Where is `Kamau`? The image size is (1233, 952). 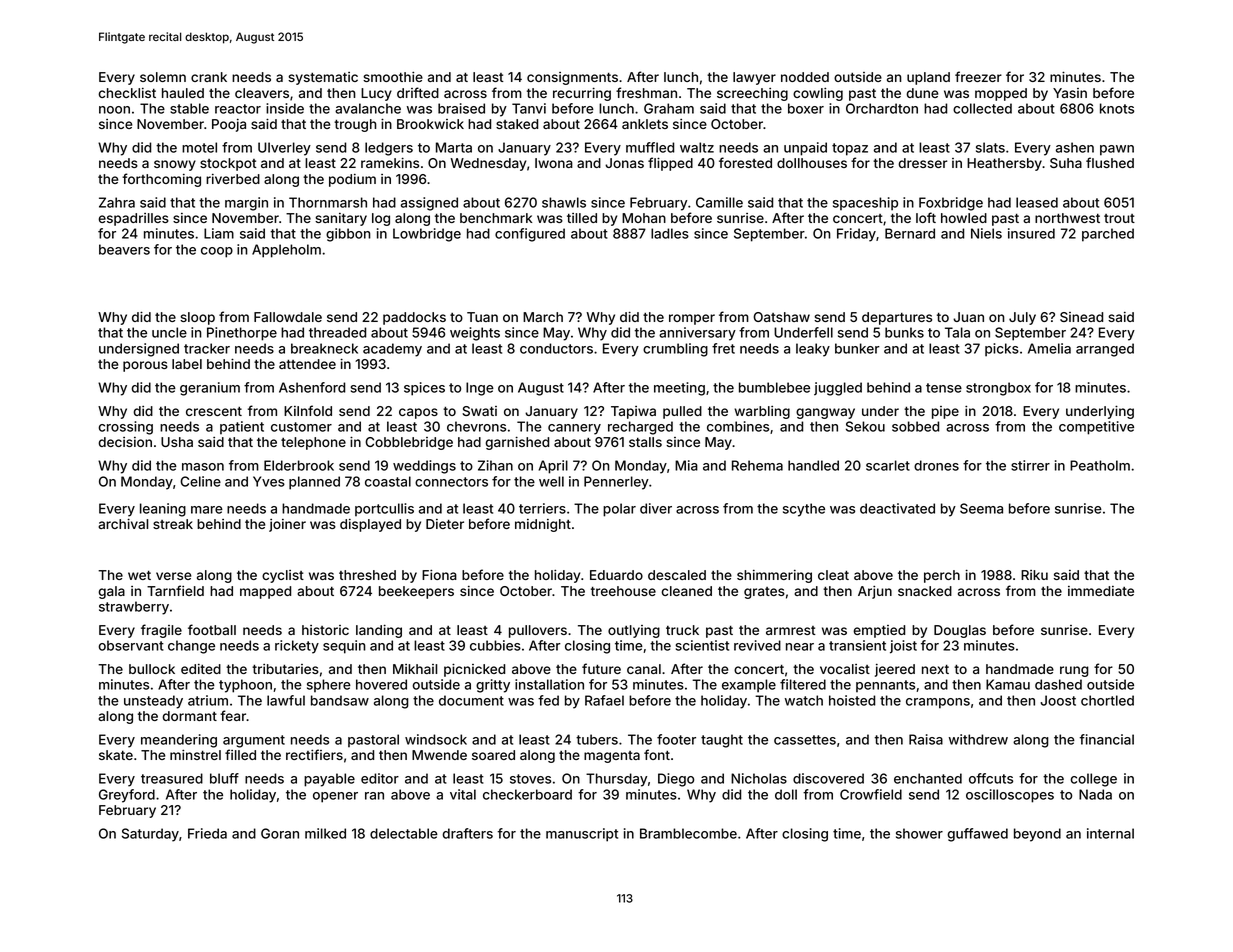 Kamau is located at coordinates (1008, 684).
